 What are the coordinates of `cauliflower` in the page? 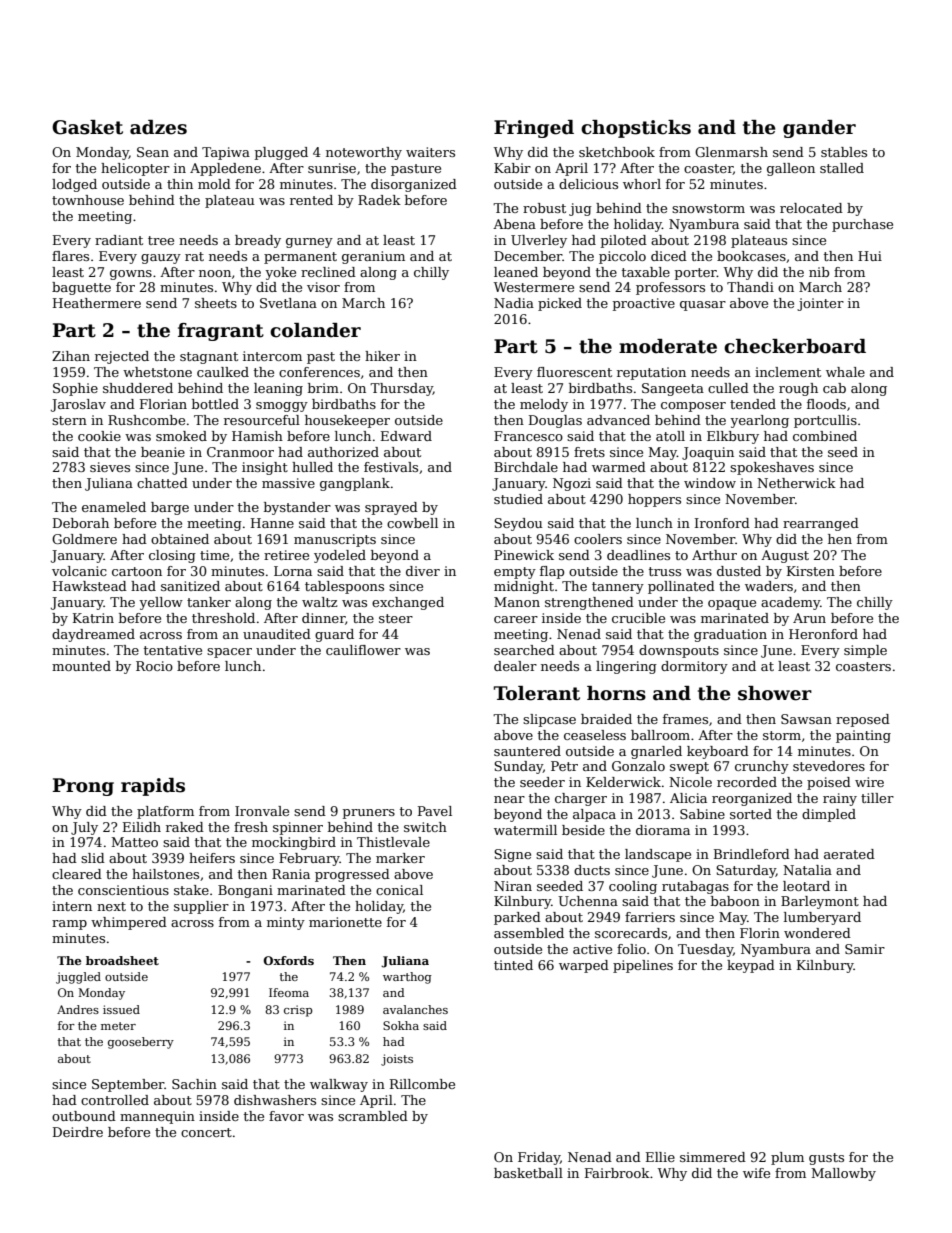 It's located at (363, 650).
